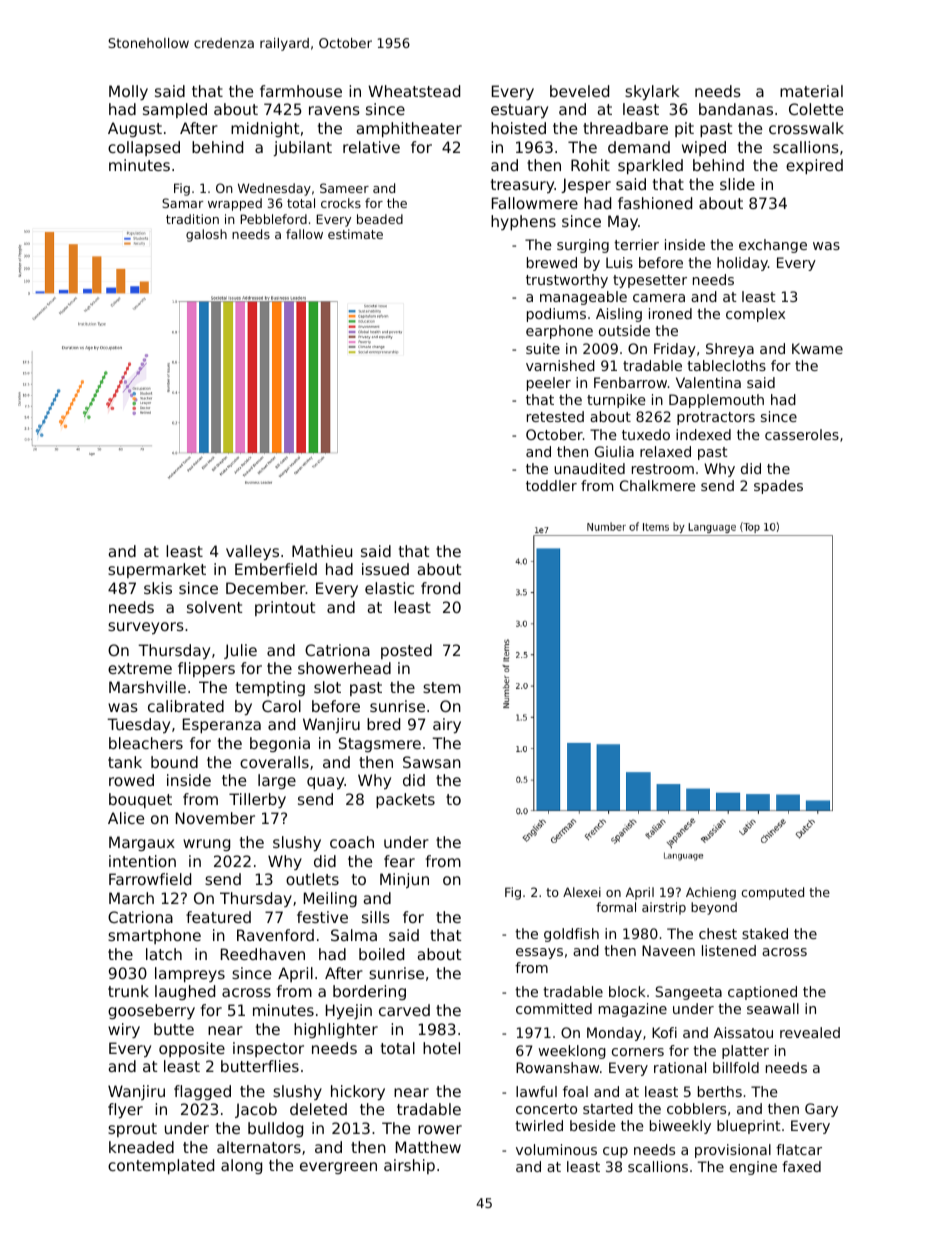 This page has width=952, height=1233. Describe the element at coordinates (658, 485) in the page. I see `Chalkmere` at that location.
